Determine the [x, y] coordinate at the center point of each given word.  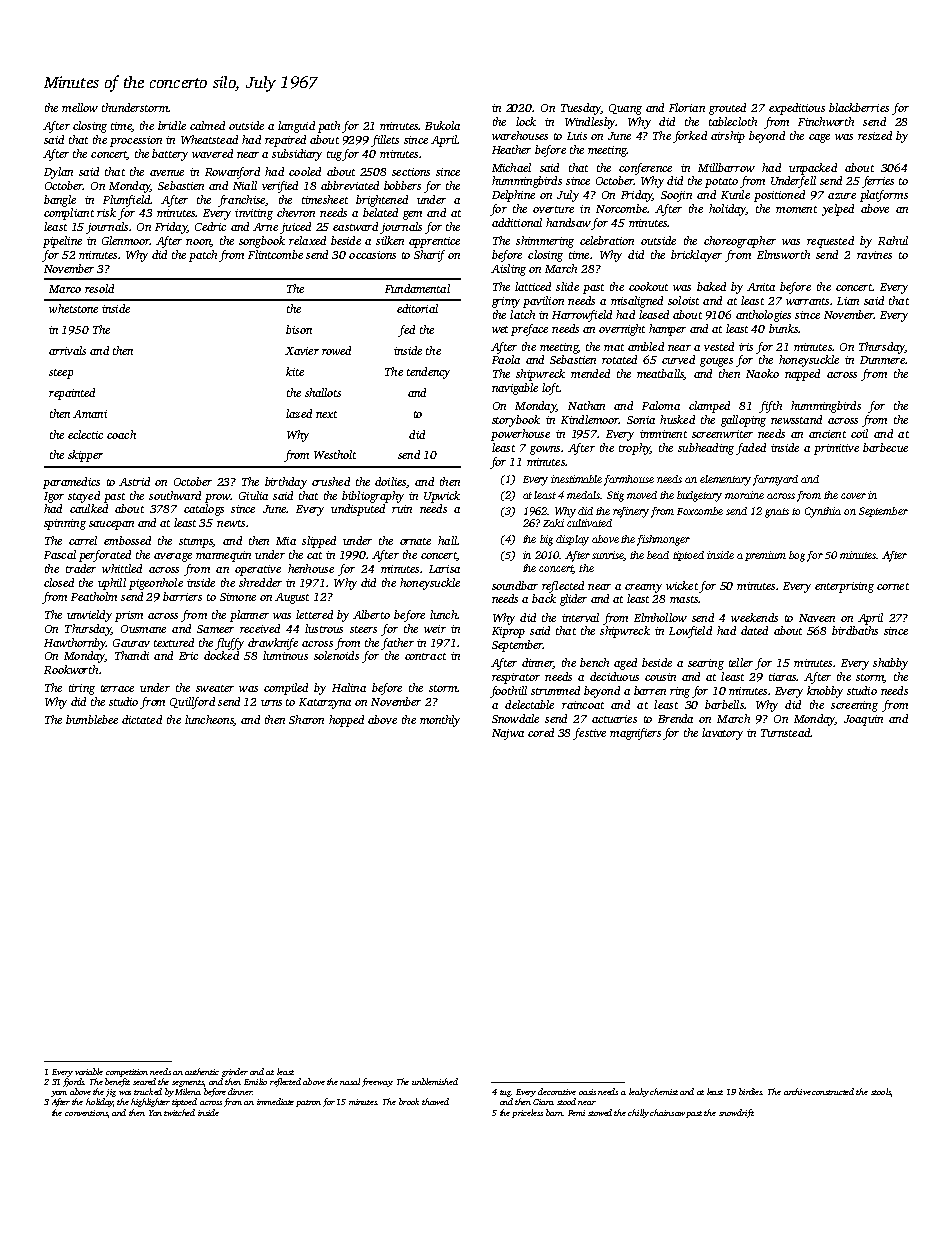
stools [881, 1091]
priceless [527, 1113]
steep [61, 374]
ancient [827, 434]
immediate [275, 1101]
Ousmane [143, 629]
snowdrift [736, 1113]
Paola [506, 359]
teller [741, 662]
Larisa [444, 569]
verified [280, 187]
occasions [372, 255]
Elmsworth [783, 254]
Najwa [508, 734]
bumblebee [92, 719]
